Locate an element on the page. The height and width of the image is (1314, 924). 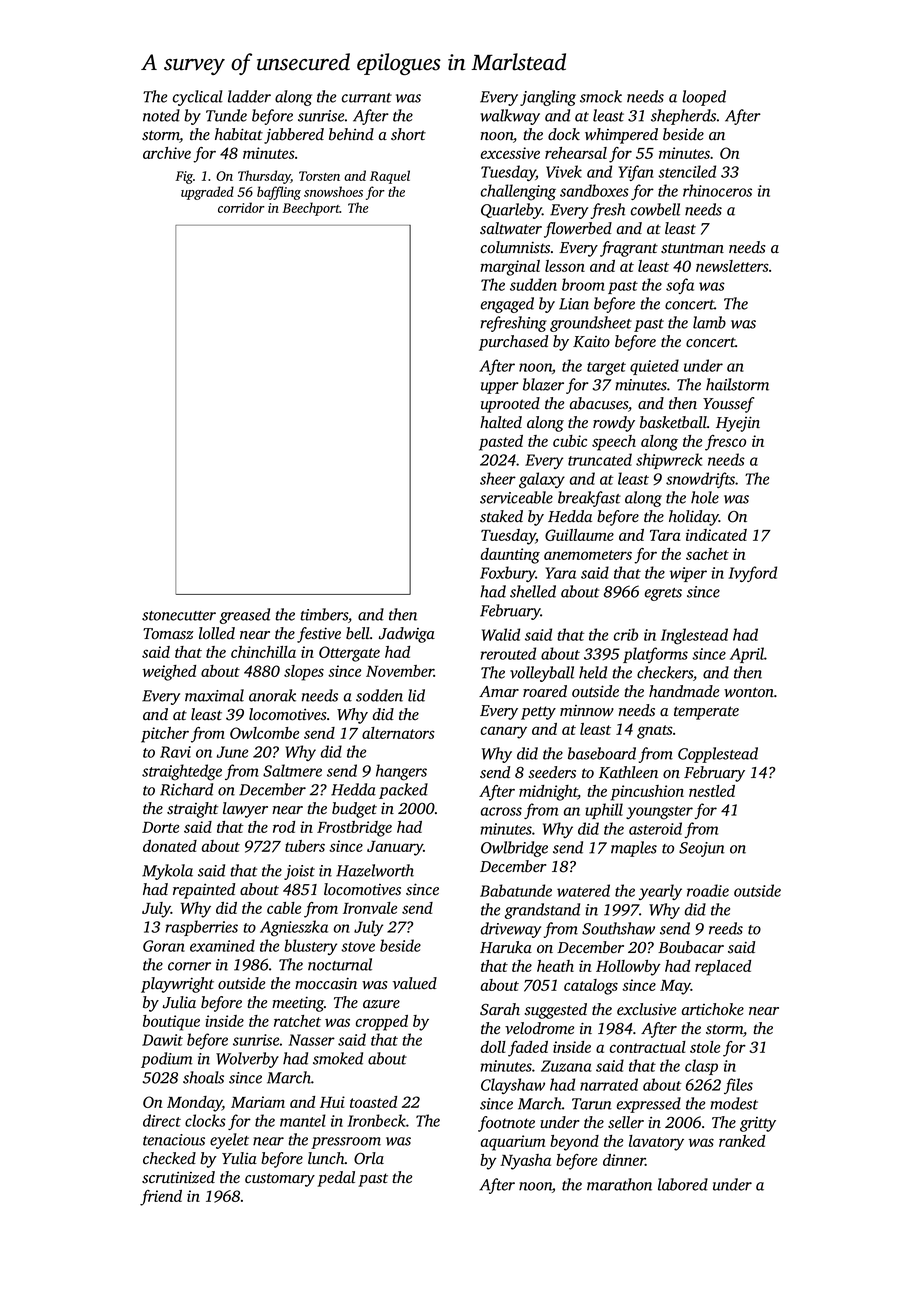
Raquel is located at coordinates (390, 177).
